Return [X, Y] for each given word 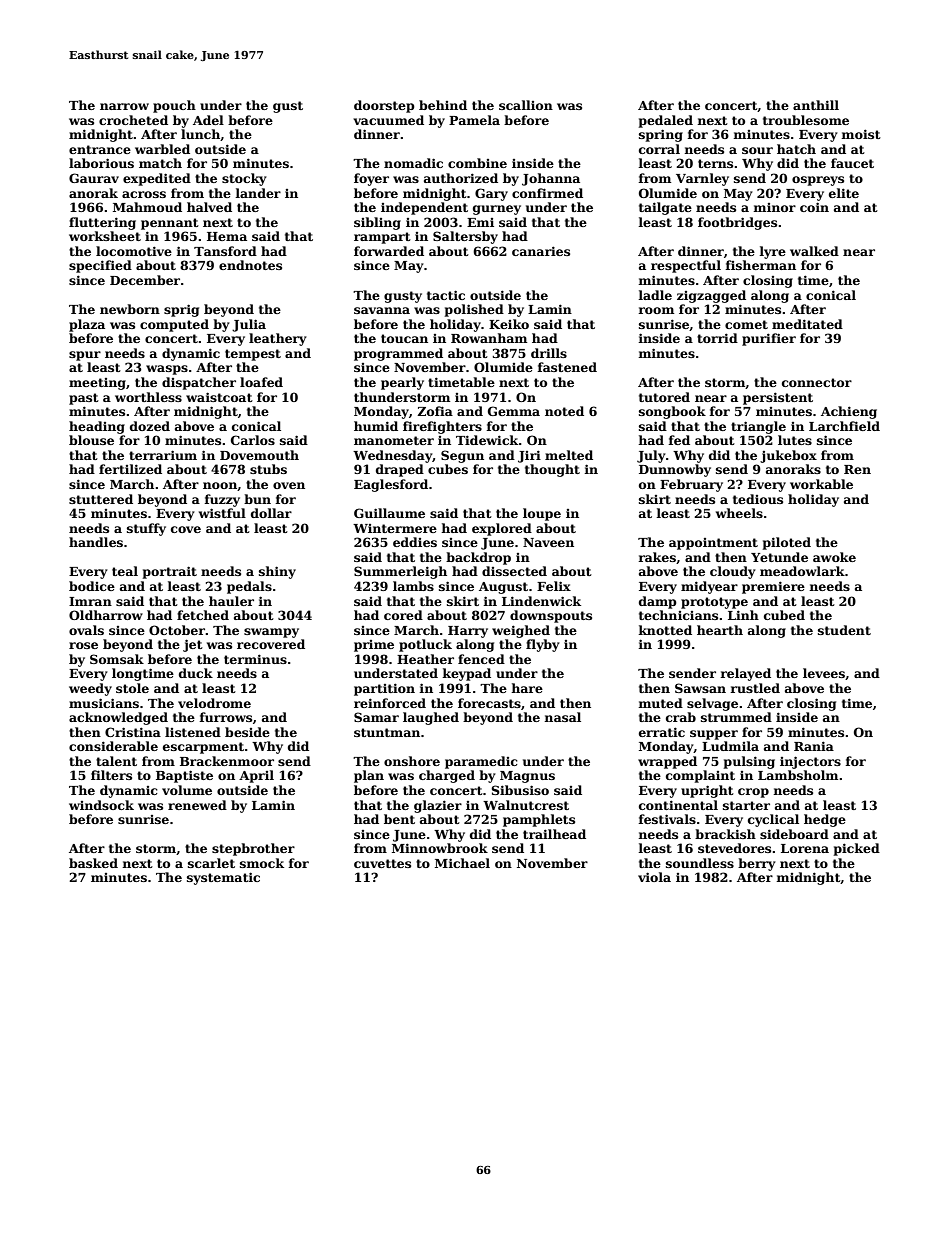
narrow [124, 106]
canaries [541, 251]
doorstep [384, 106]
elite [844, 193]
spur [85, 356]
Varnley [702, 179]
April [256, 776]
